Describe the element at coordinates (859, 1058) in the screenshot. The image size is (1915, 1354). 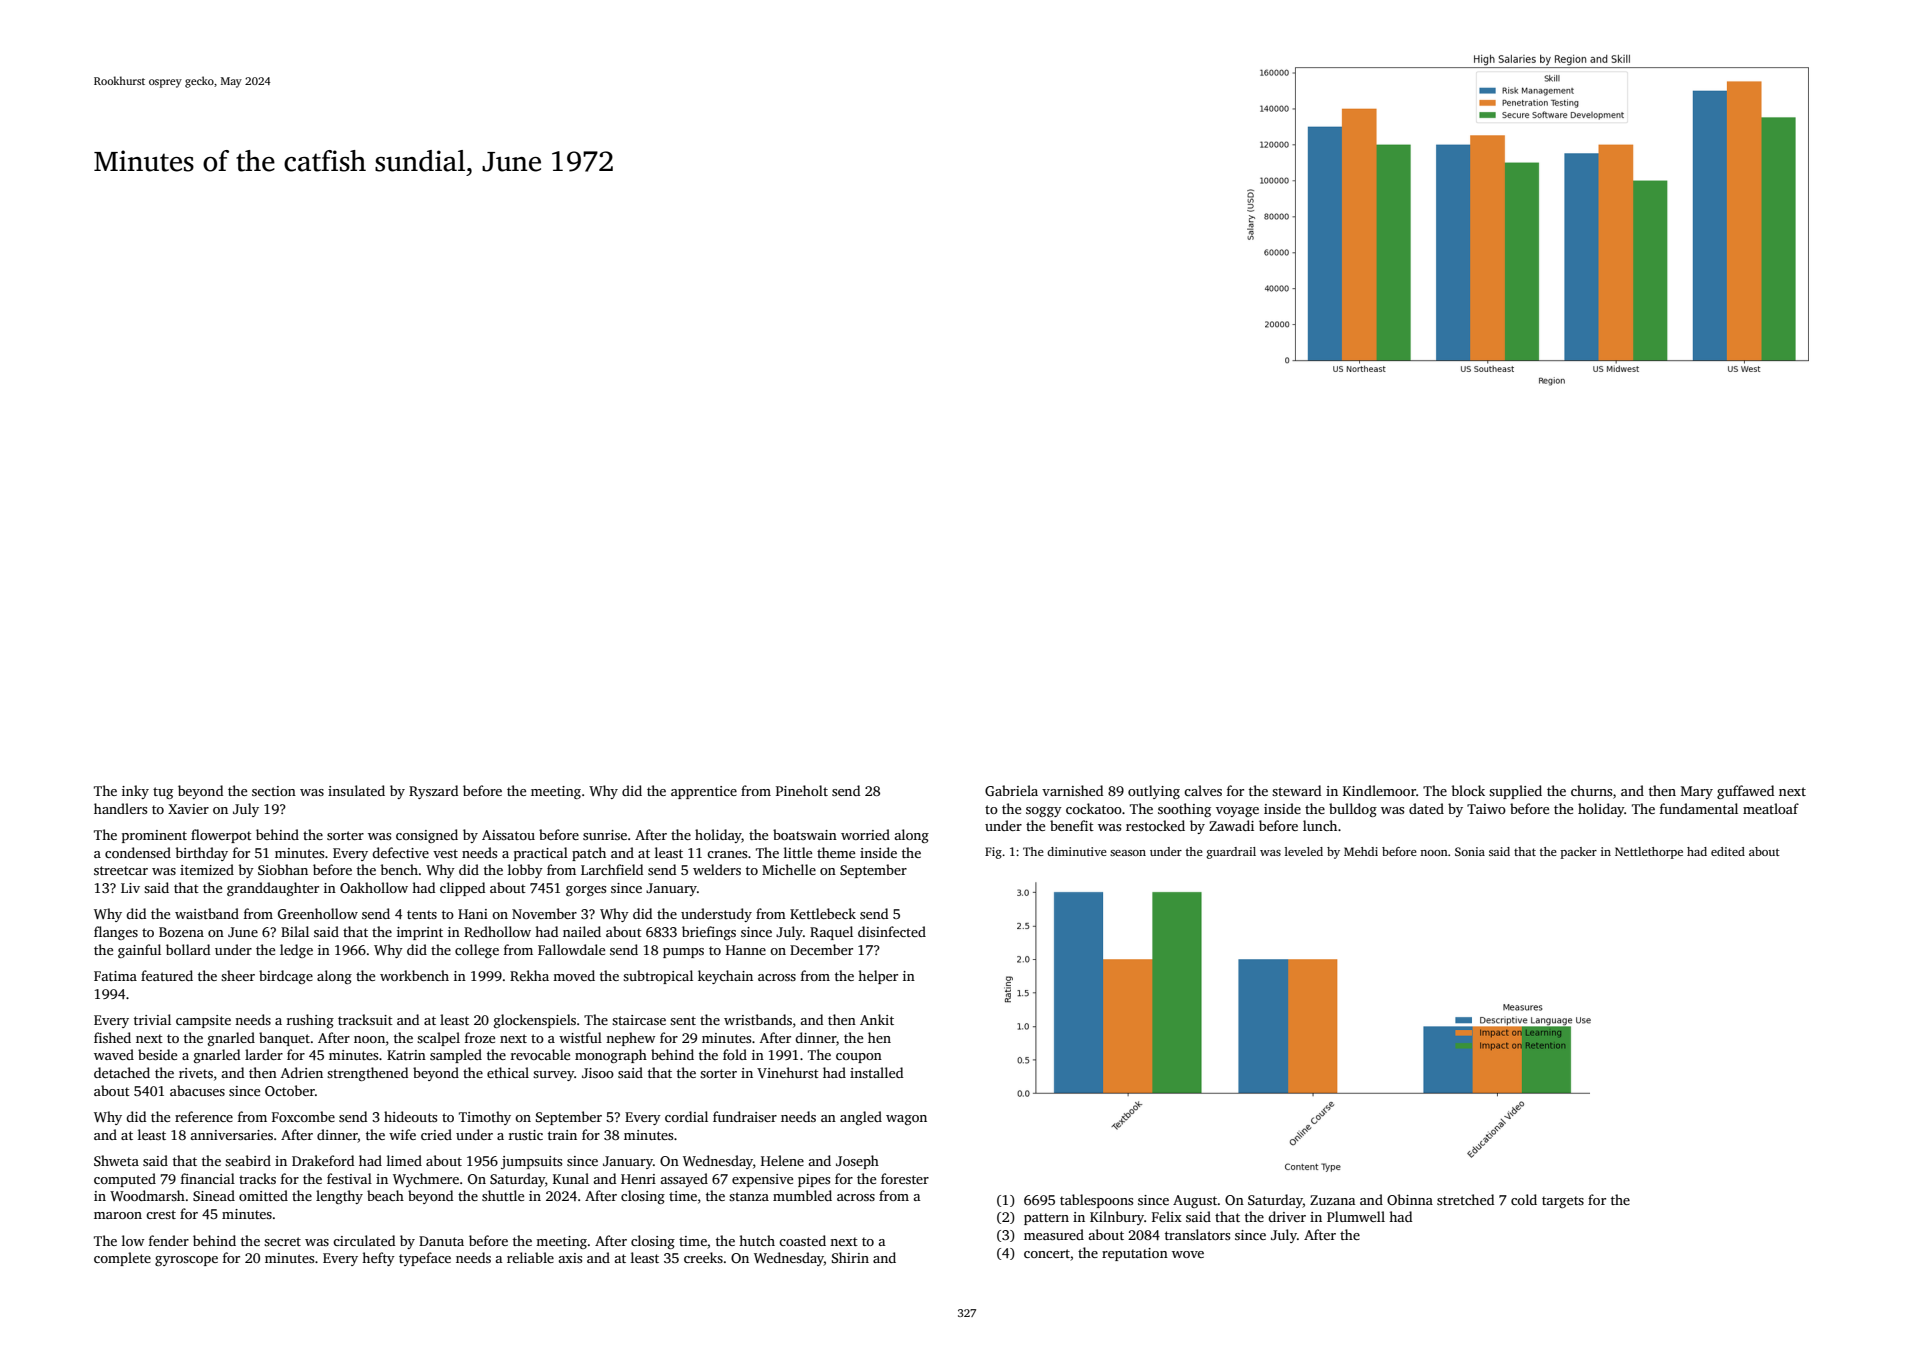
I see `coupon` at that location.
